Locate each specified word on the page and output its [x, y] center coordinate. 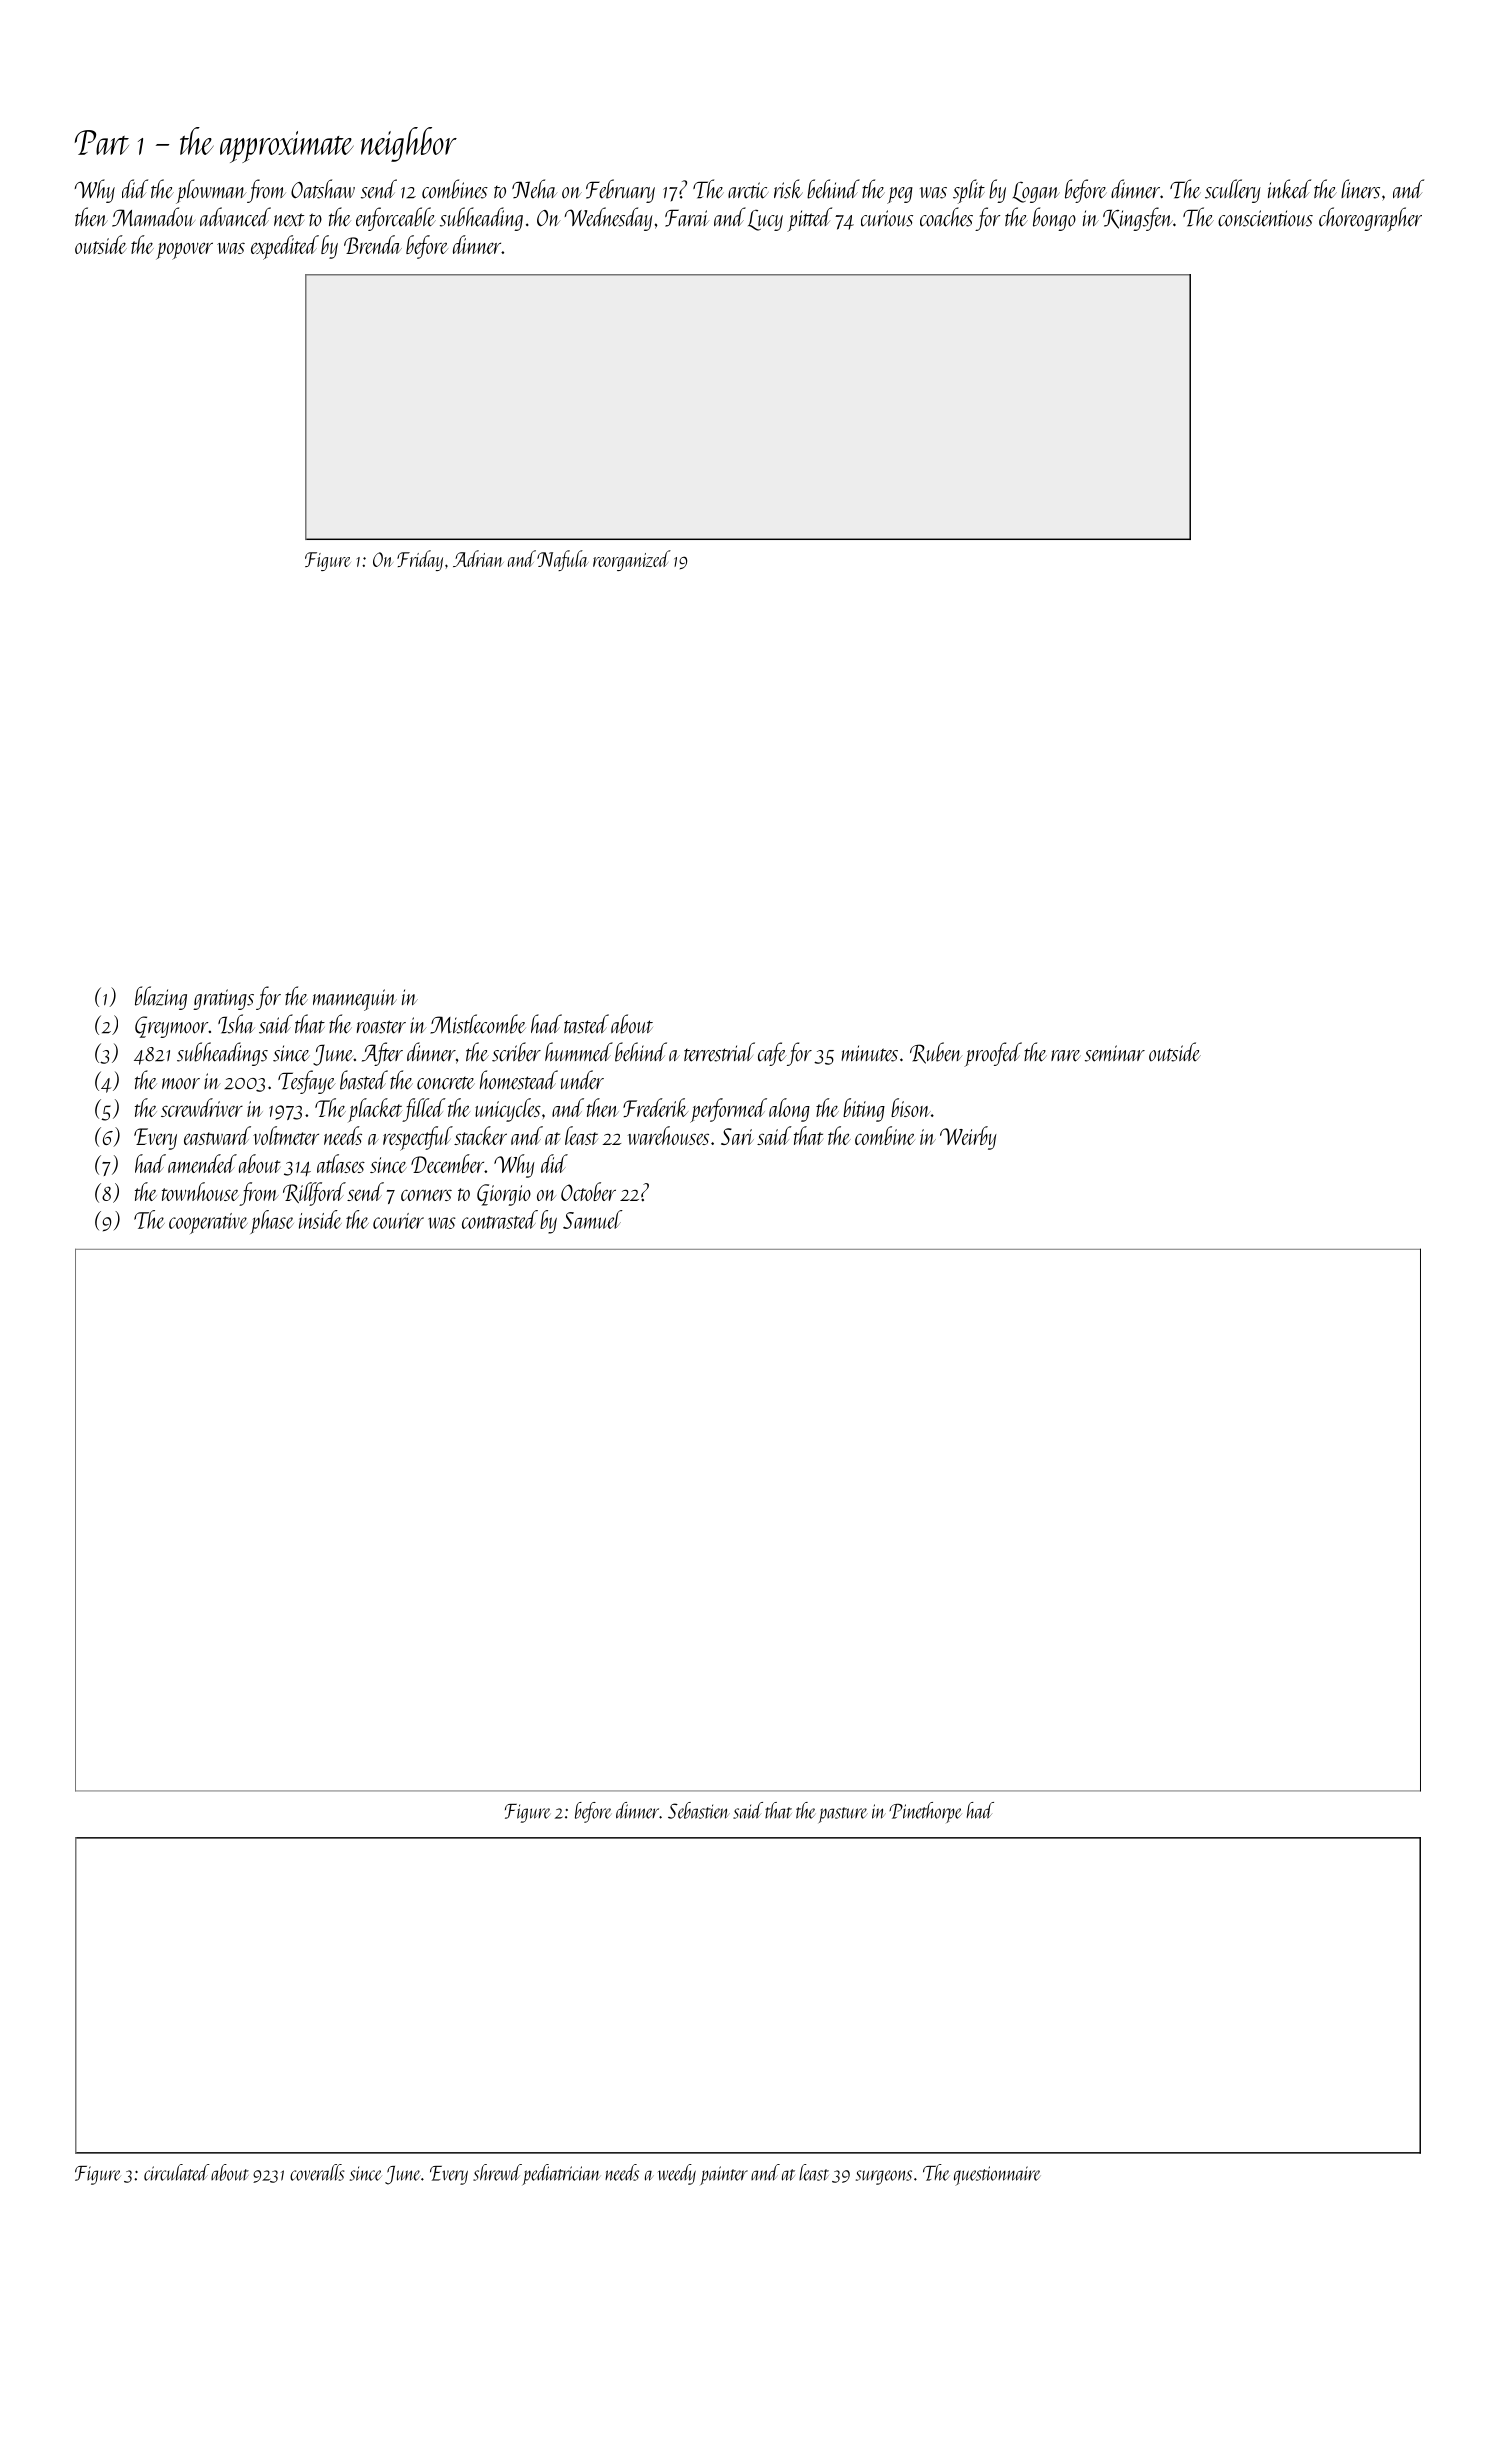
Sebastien [699, 1810]
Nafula [563, 560]
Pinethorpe [925, 1812]
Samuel [593, 1219]
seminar [1115, 1053]
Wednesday [608, 219]
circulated [177, 2172]
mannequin [355, 1000]
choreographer [1370, 219]
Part [102, 142]
